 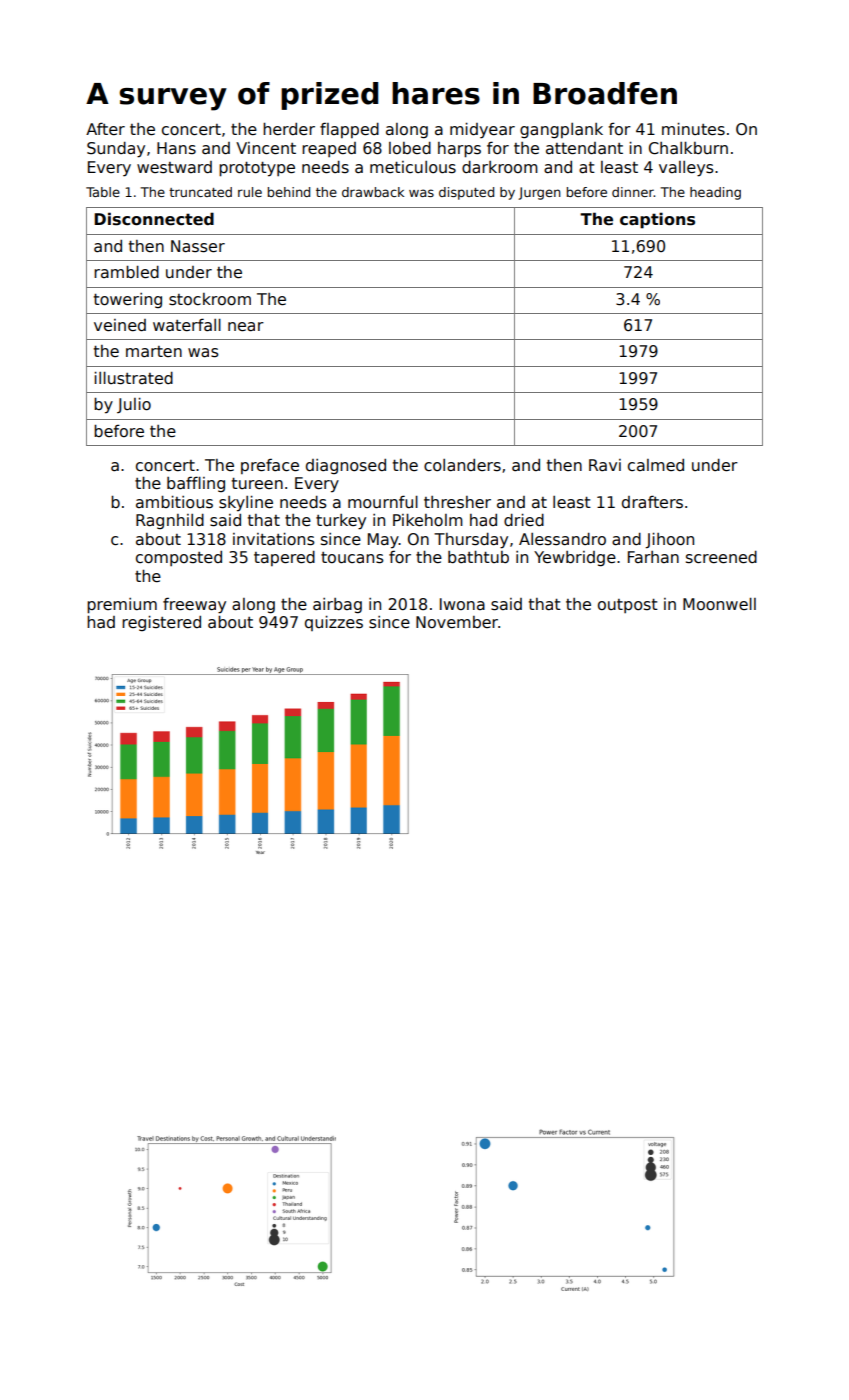 What do you see at coordinates (270, 466) in the screenshot?
I see `preface` at bounding box center [270, 466].
